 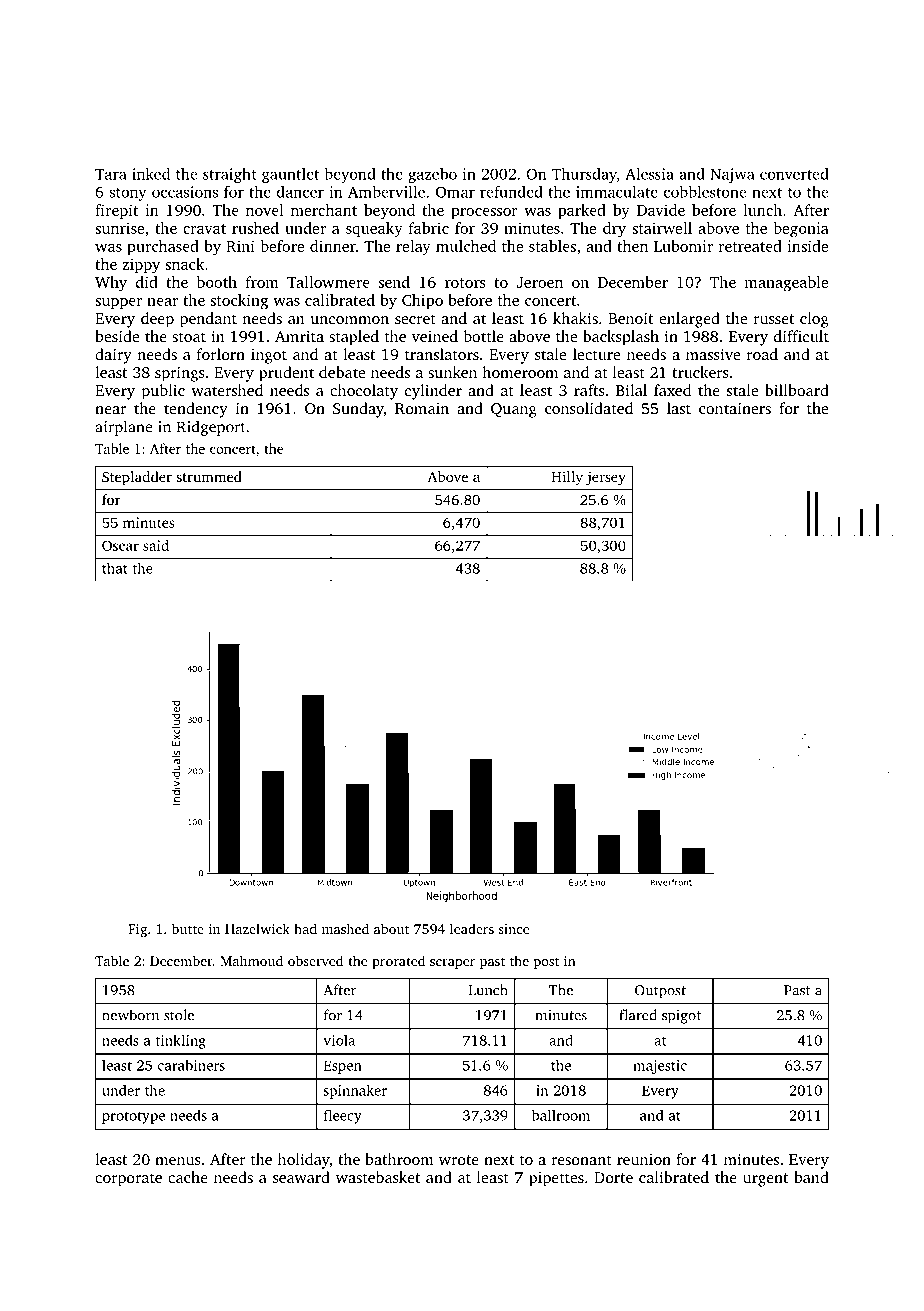 I want to click on butte, so click(x=188, y=928).
